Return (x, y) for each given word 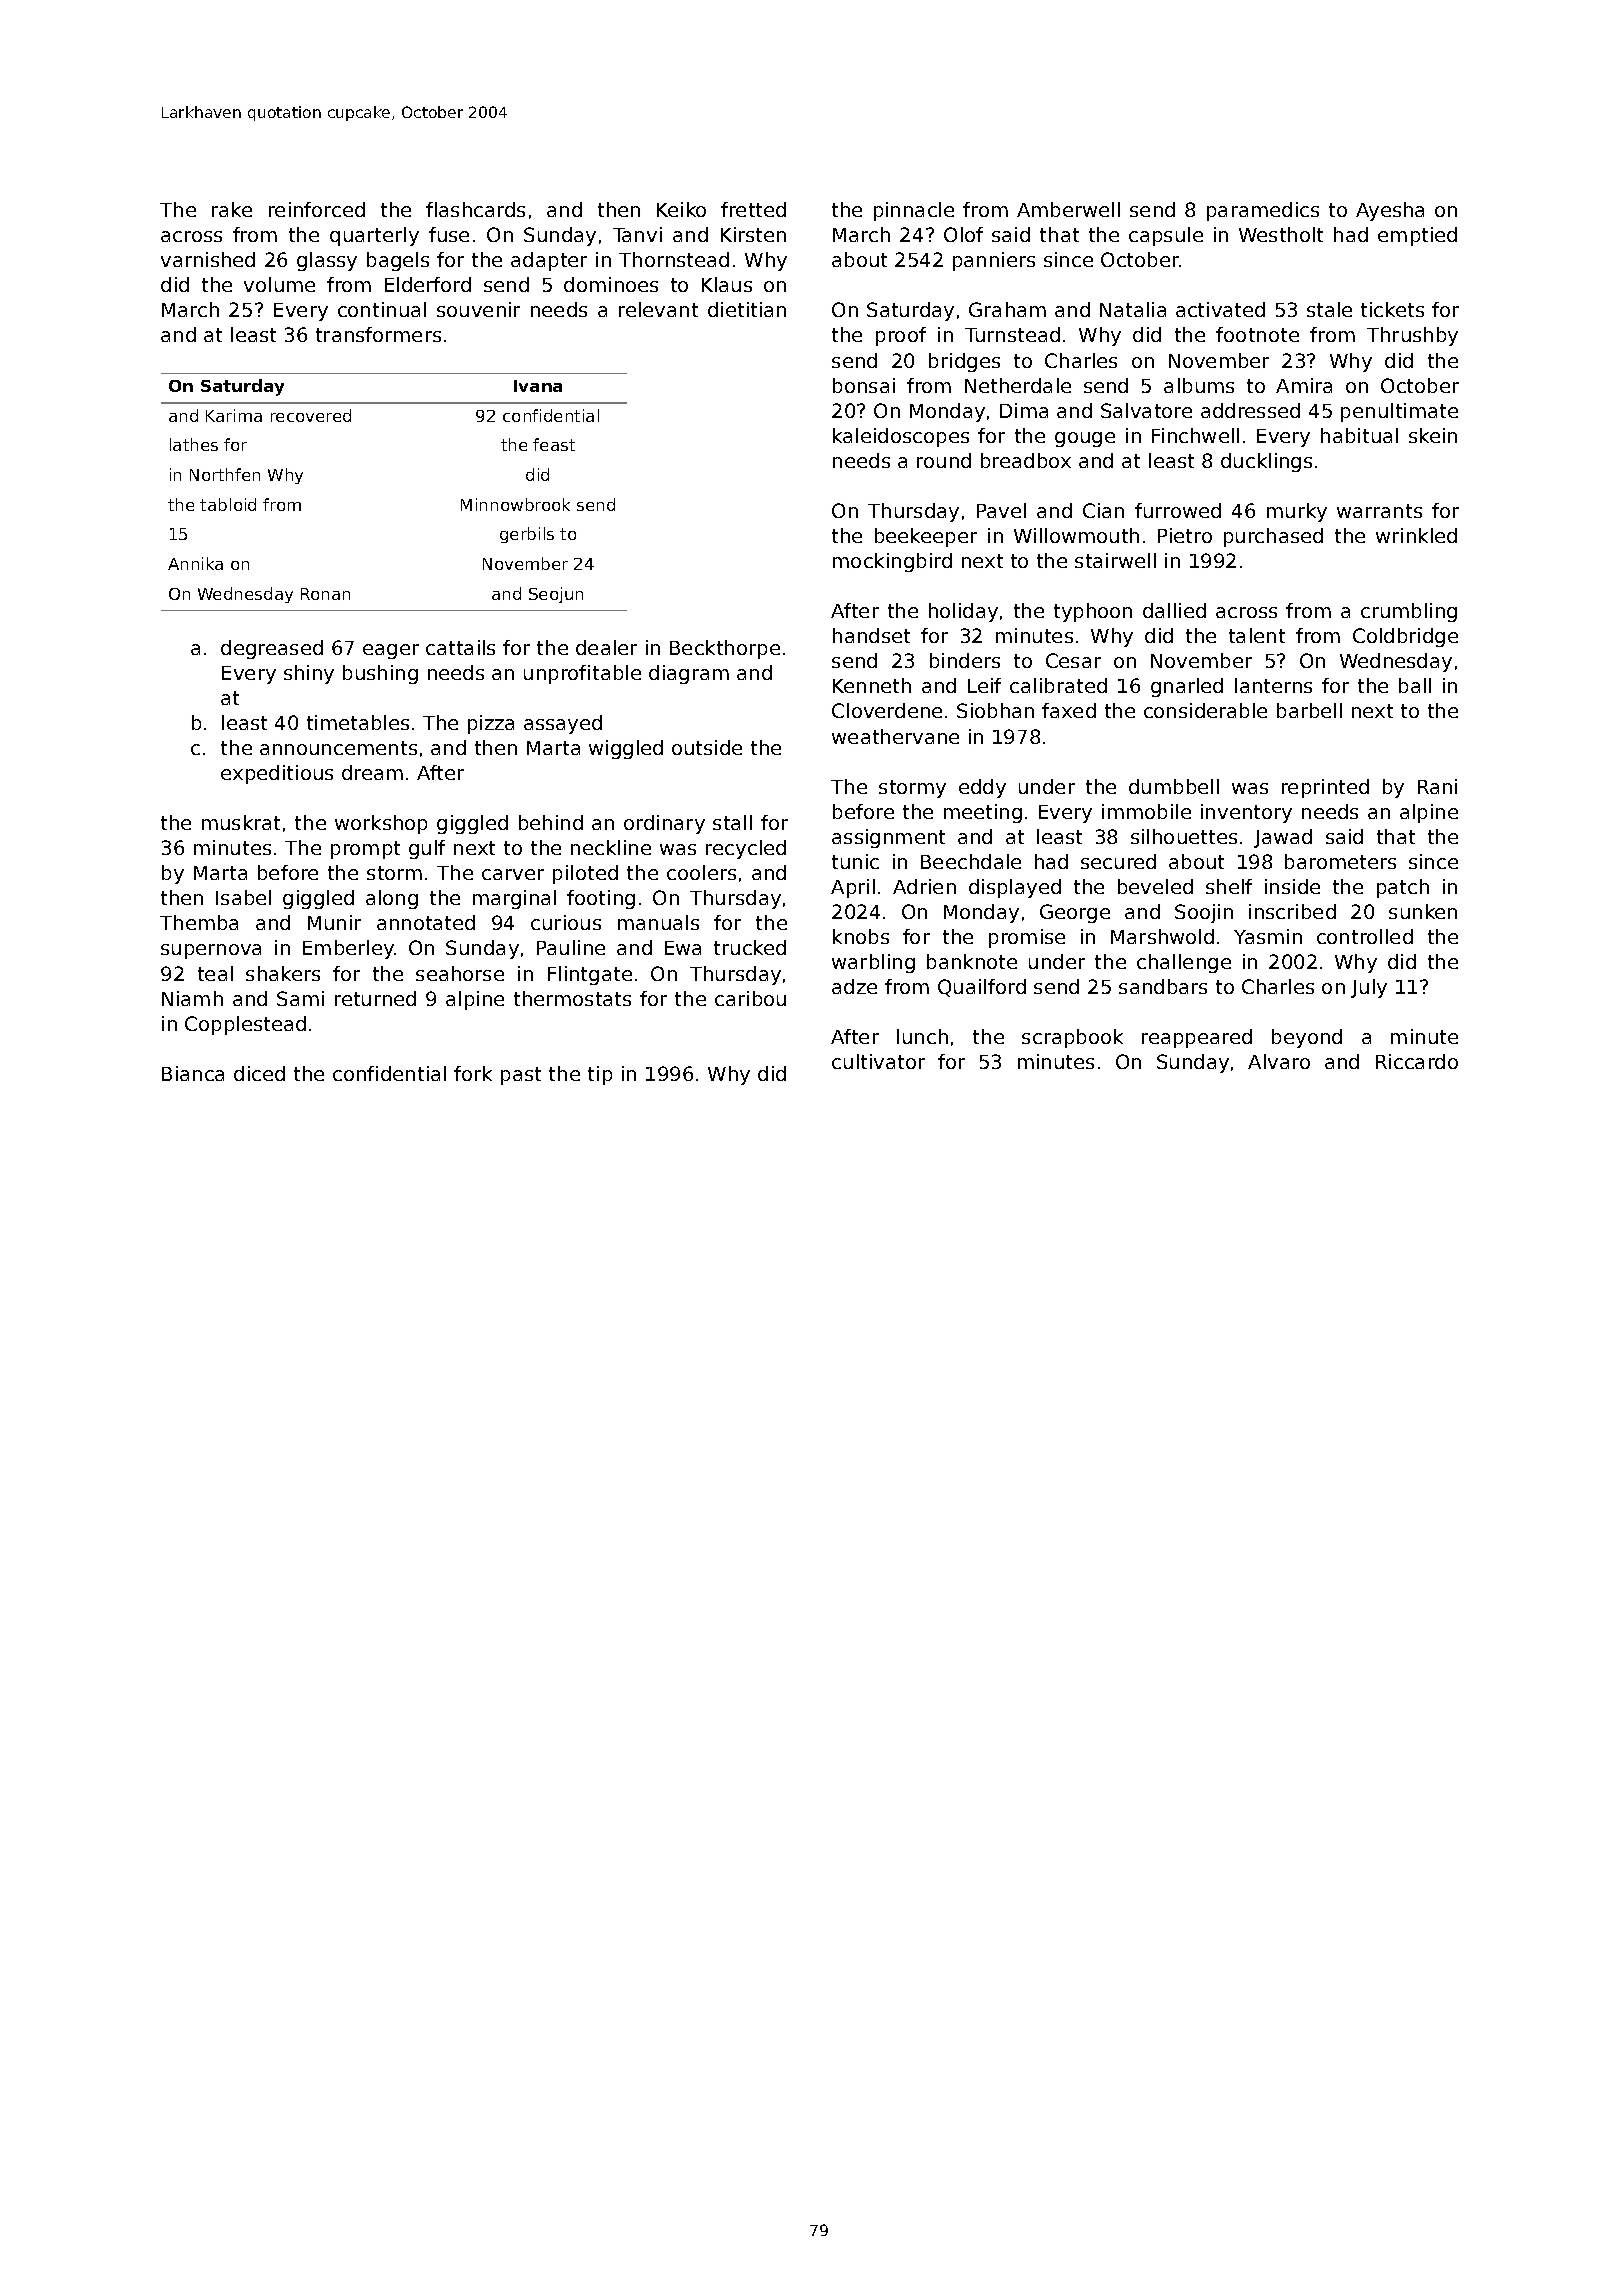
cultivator (878, 1061)
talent (1257, 635)
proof (901, 336)
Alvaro (1279, 1061)
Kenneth (872, 685)
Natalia (1133, 309)
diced (259, 1073)
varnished (208, 259)
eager (391, 651)
